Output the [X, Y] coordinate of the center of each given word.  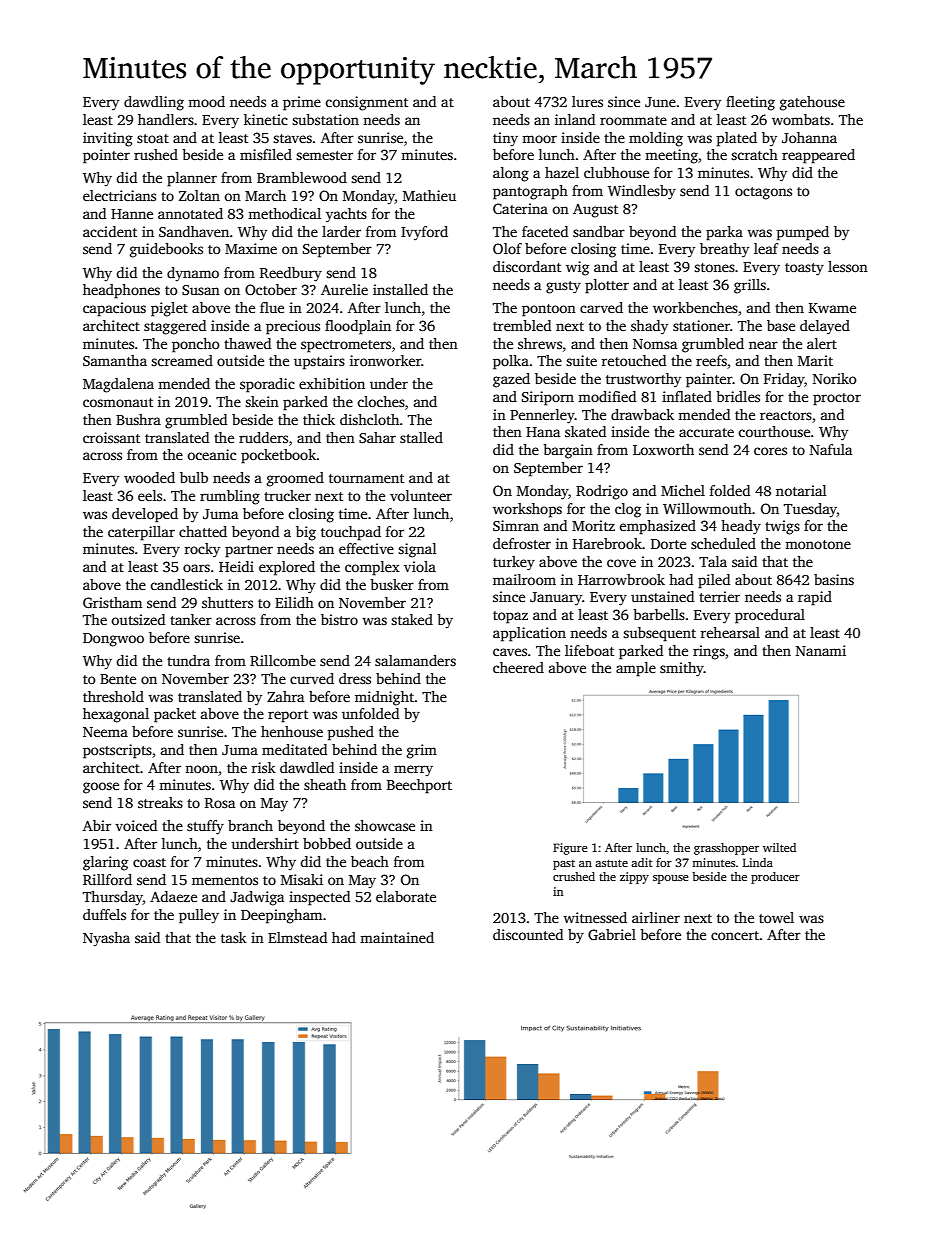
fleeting [750, 103]
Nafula [831, 449]
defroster [522, 543]
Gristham [112, 602]
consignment [366, 103]
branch [250, 825]
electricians [119, 195]
